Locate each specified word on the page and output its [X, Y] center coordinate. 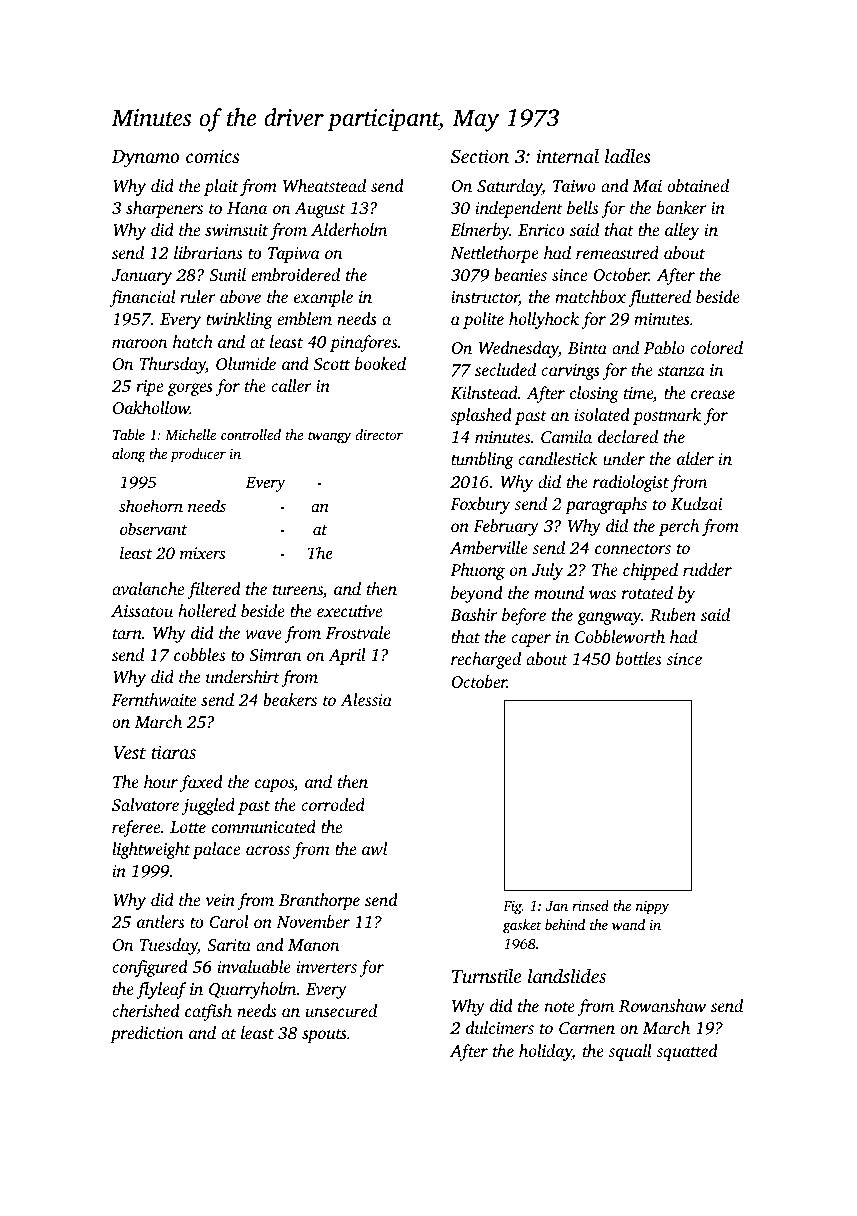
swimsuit [236, 230]
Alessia [366, 699]
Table [129, 434]
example [323, 298]
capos [274, 785]
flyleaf [161, 990]
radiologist [631, 483]
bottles [638, 658]
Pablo [664, 347]
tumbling [482, 460]
